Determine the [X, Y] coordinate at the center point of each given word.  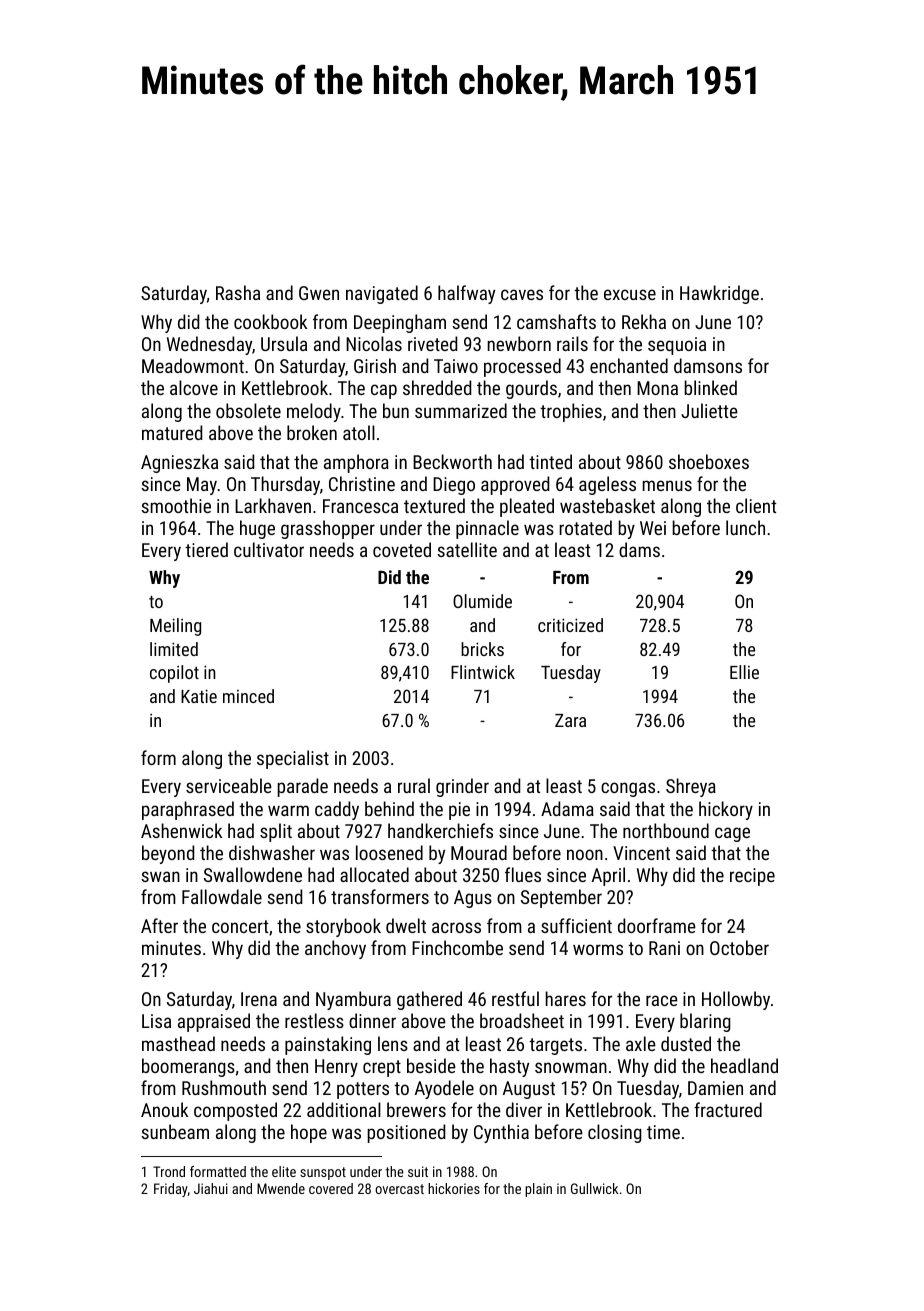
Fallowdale [222, 896]
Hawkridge [719, 294]
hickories [454, 1188]
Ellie [744, 672]
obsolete [248, 410]
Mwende [281, 1188]
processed [522, 367]
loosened [389, 852]
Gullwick [594, 1188]
